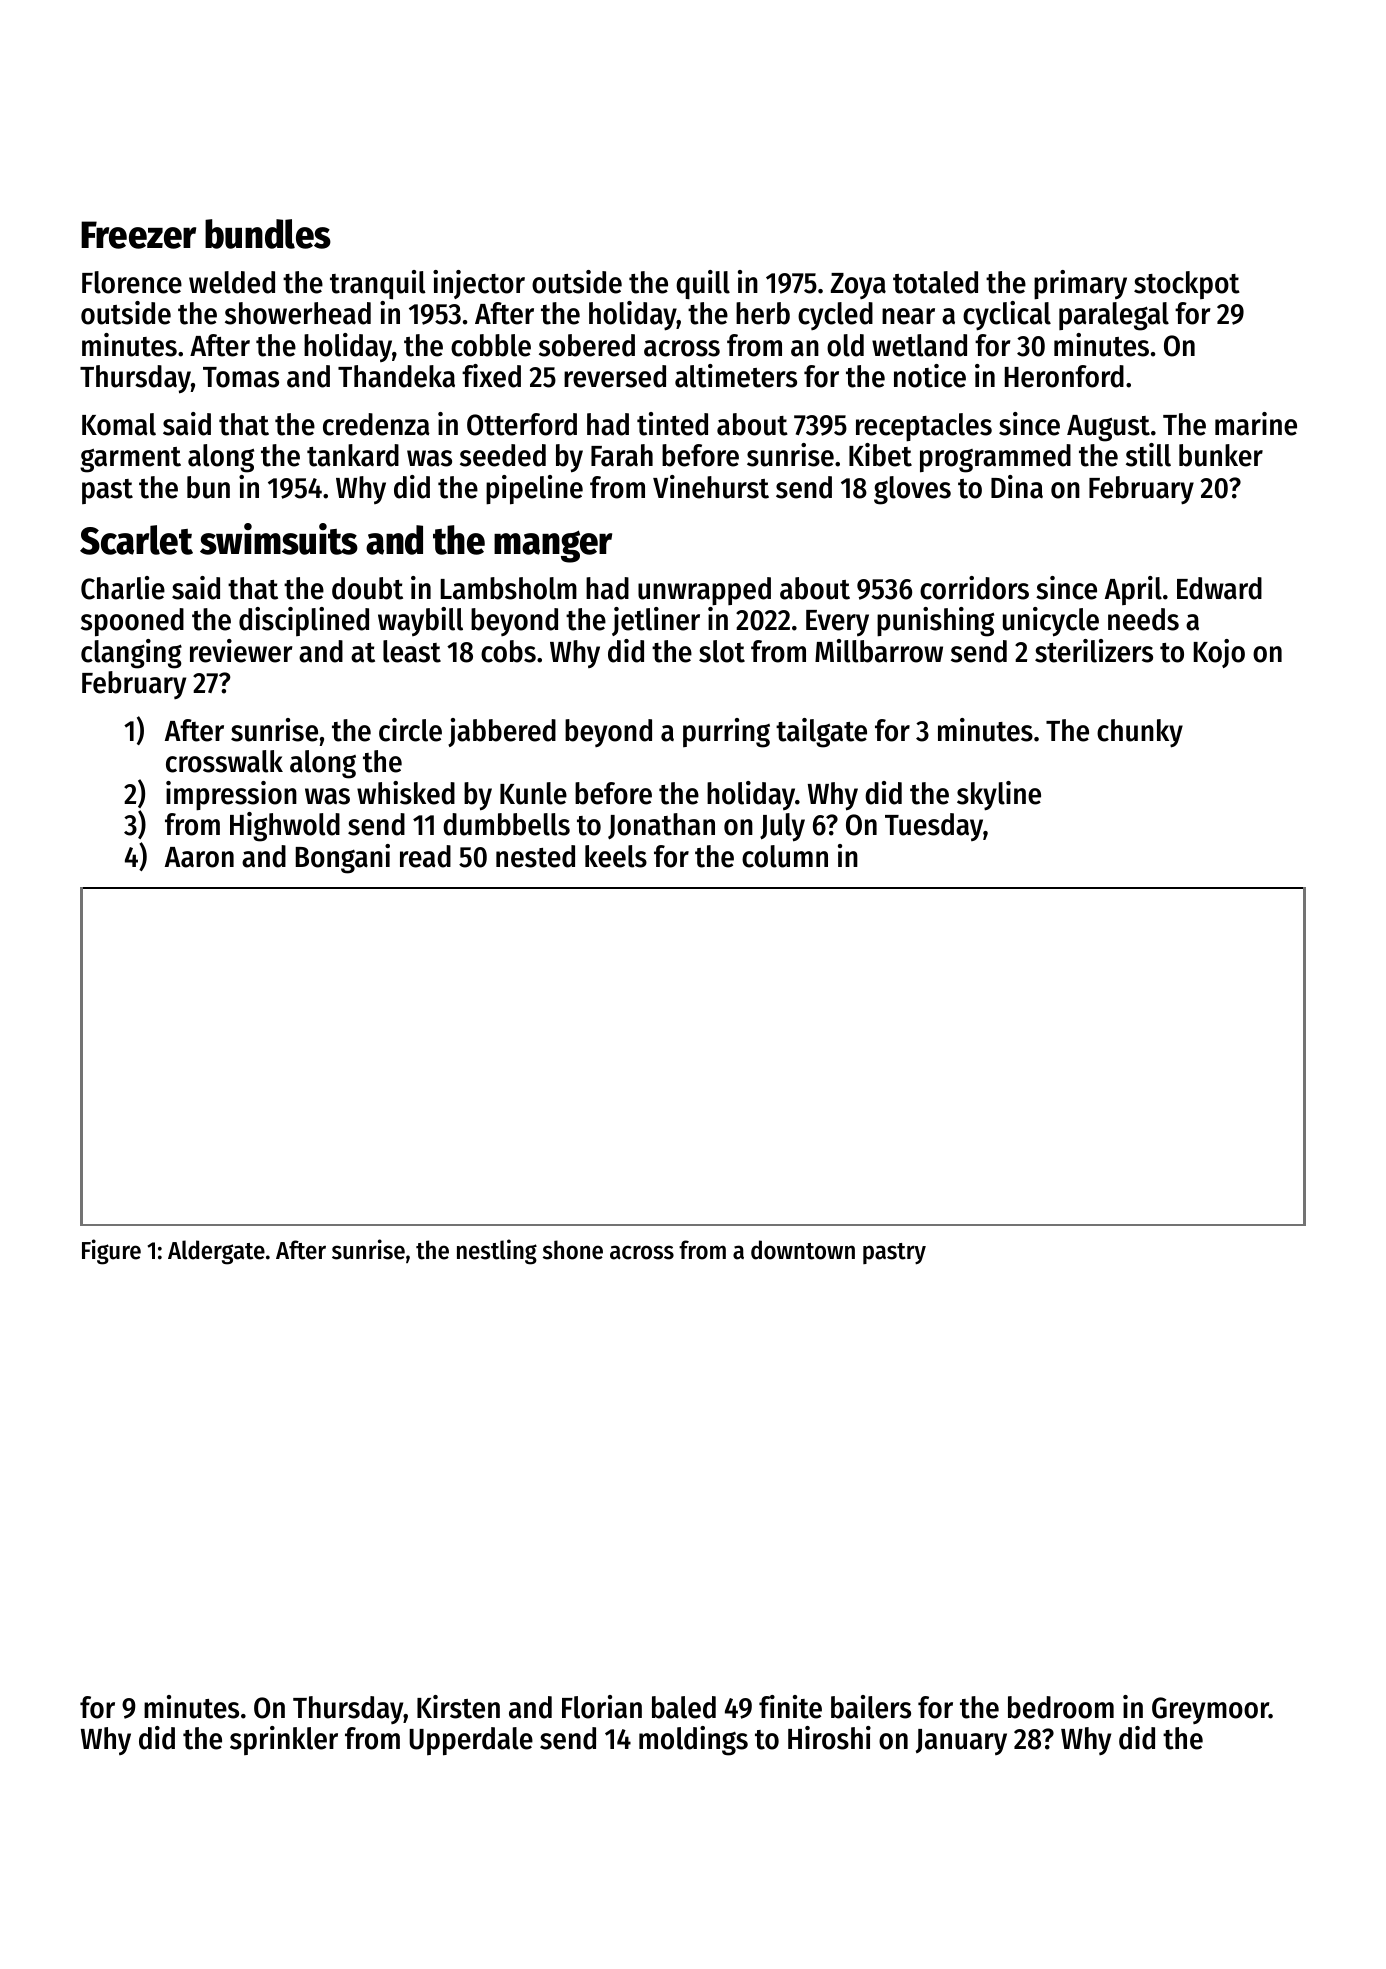 This image has height=1969, width=1386. What do you see at coordinates (284, 1740) in the image?
I see `sprinkler` at bounding box center [284, 1740].
